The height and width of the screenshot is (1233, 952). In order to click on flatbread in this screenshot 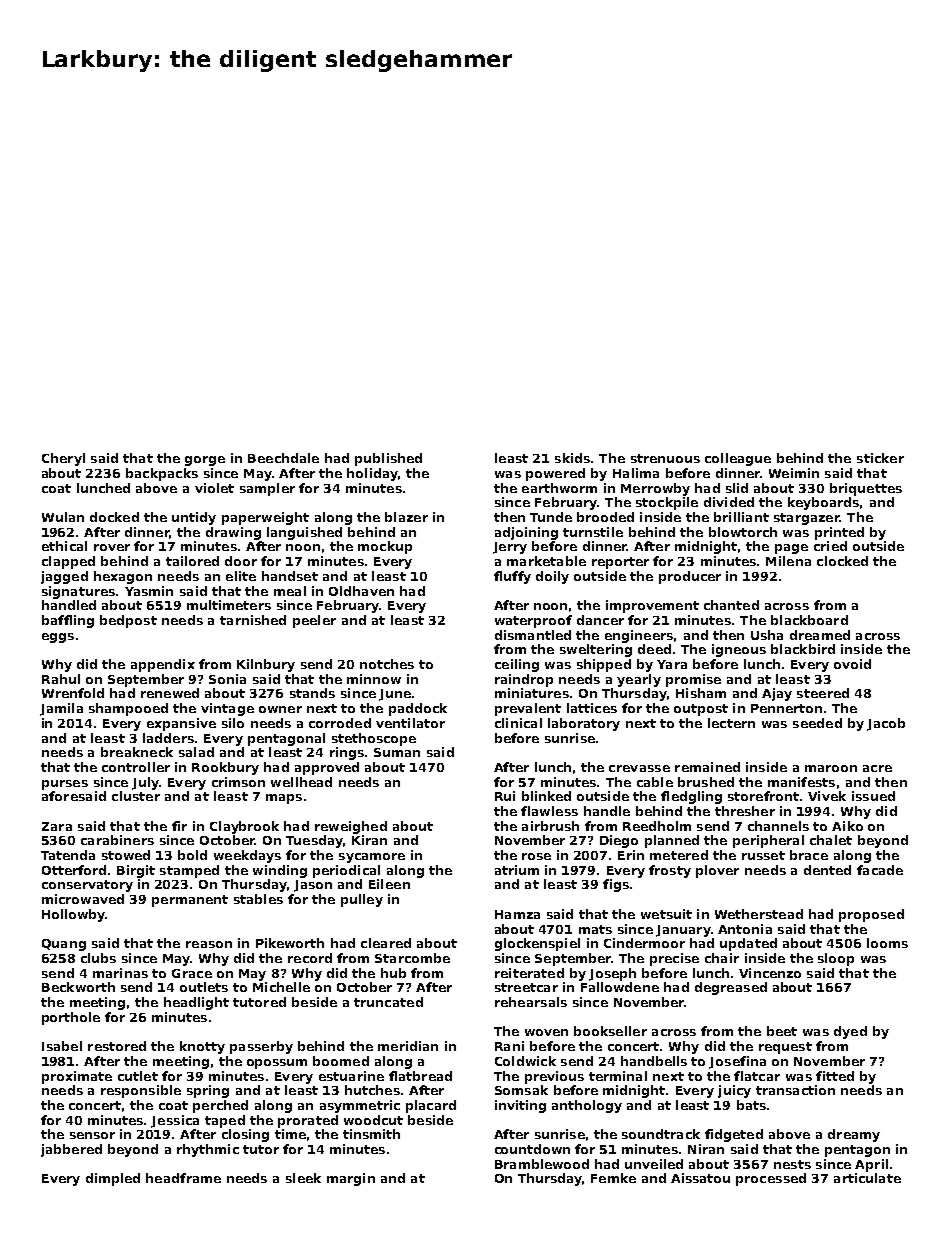, I will do `click(420, 1076)`.
